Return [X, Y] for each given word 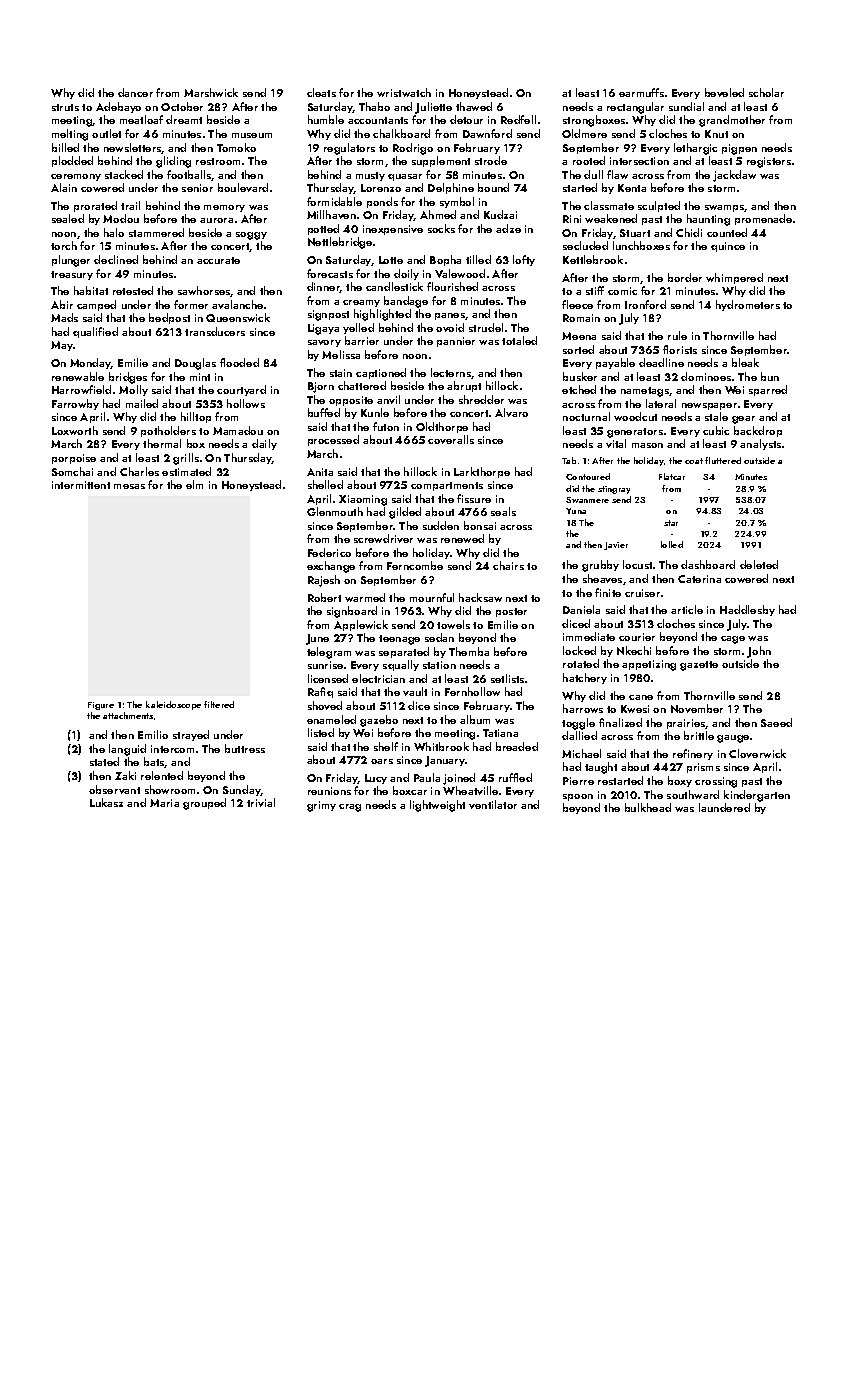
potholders [168, 431]
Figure [101, 706]
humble [326, 119]
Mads [64, 317]
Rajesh [324, 581]
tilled [478, 259]
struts [65, 107]
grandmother [732, 121]
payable [615, 363]
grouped [204, 804]
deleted [759, 564]
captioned [381, 373]
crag [350, 808]
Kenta [632, 188]
